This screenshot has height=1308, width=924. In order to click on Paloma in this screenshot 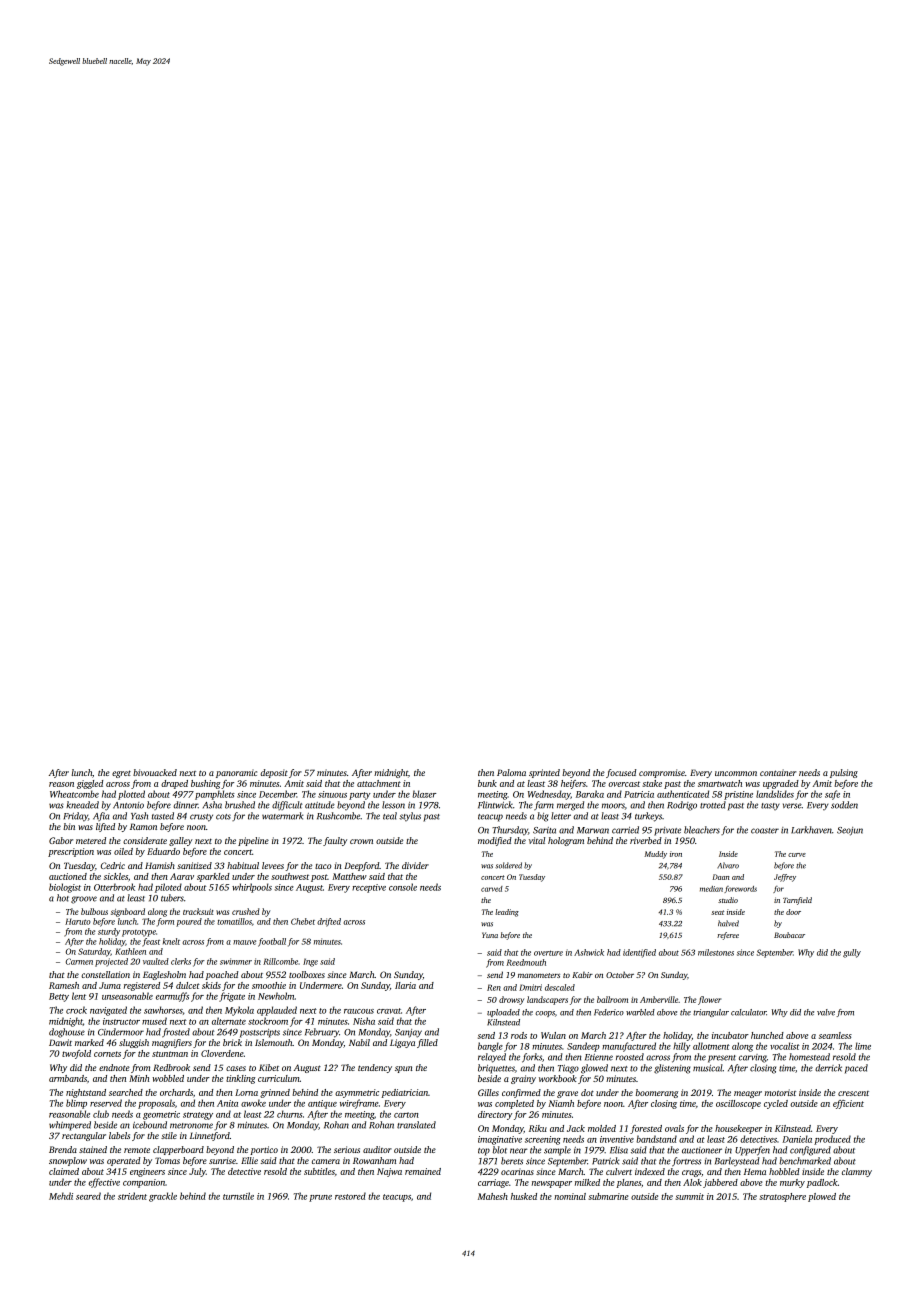, I will do `click(511, 772)`.
